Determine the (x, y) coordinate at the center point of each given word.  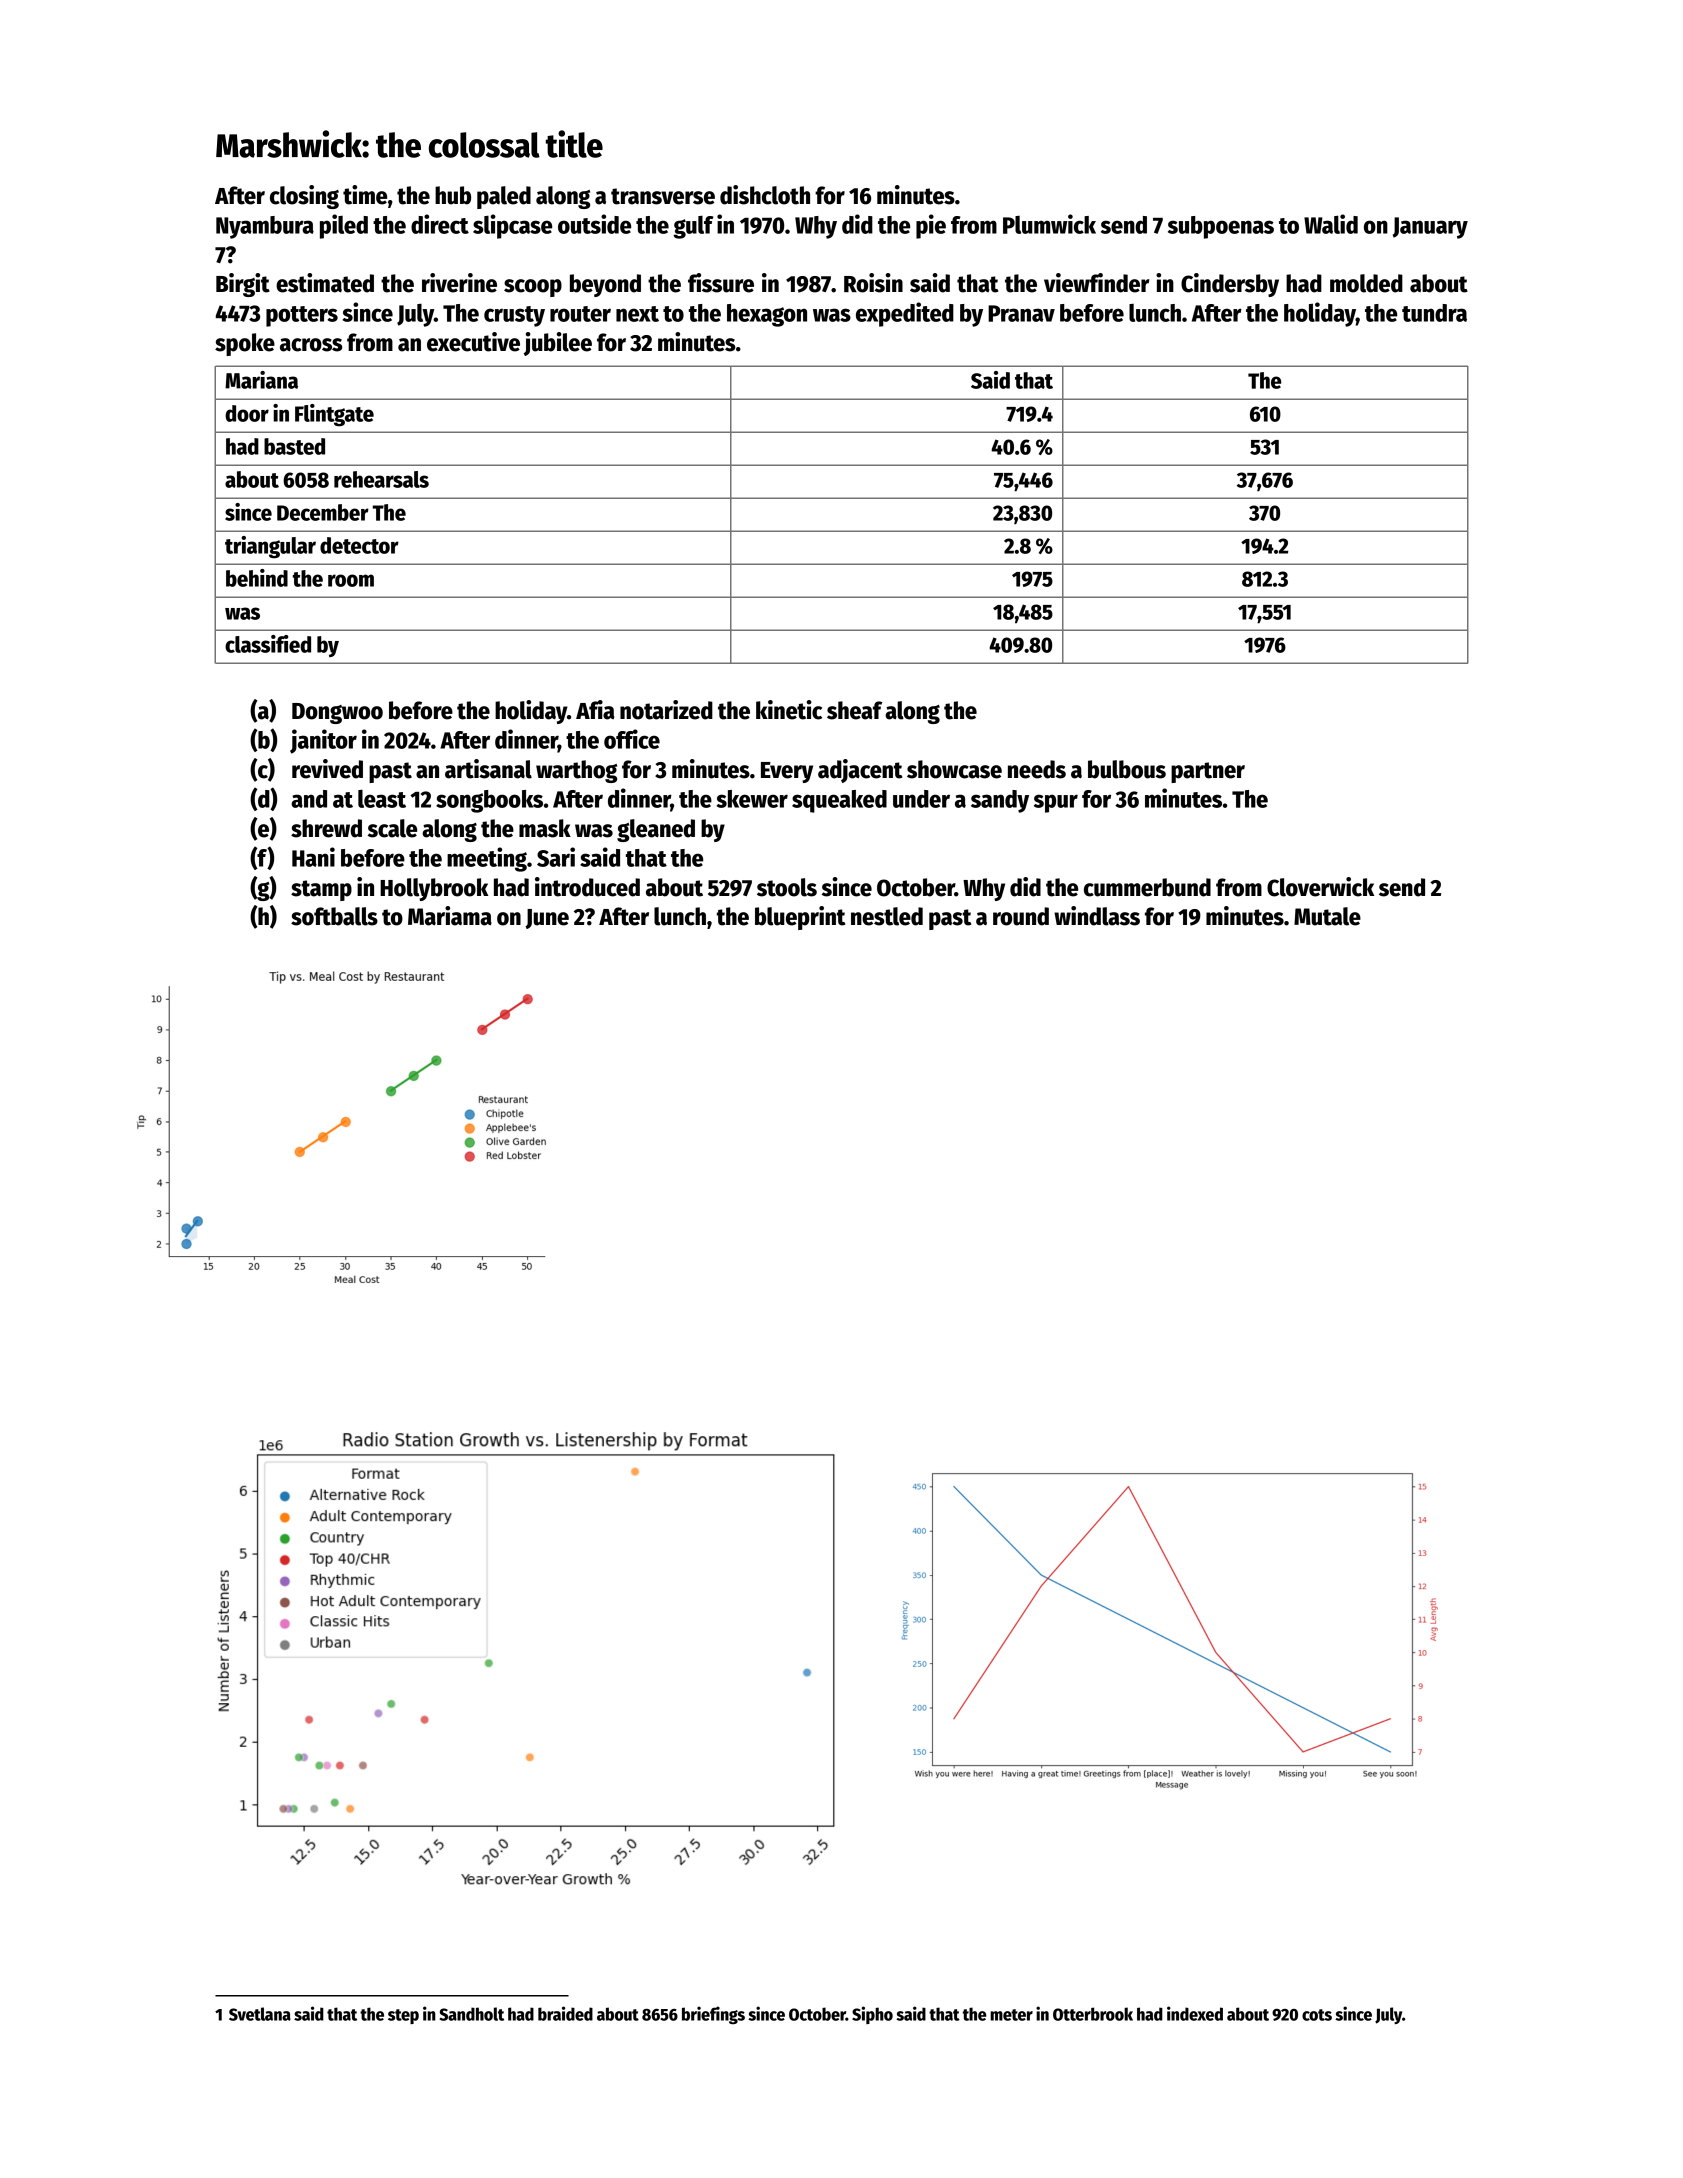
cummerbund (1147, 887)
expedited (905, 314)
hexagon (767, 315)
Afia (595, 710)
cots (1317, 2015)
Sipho (872, 2015)
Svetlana (260, 2014)
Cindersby (1230, 285)
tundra (1434, 313)
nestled (887, 916)
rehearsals (381, 479)
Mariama (450, 916)
